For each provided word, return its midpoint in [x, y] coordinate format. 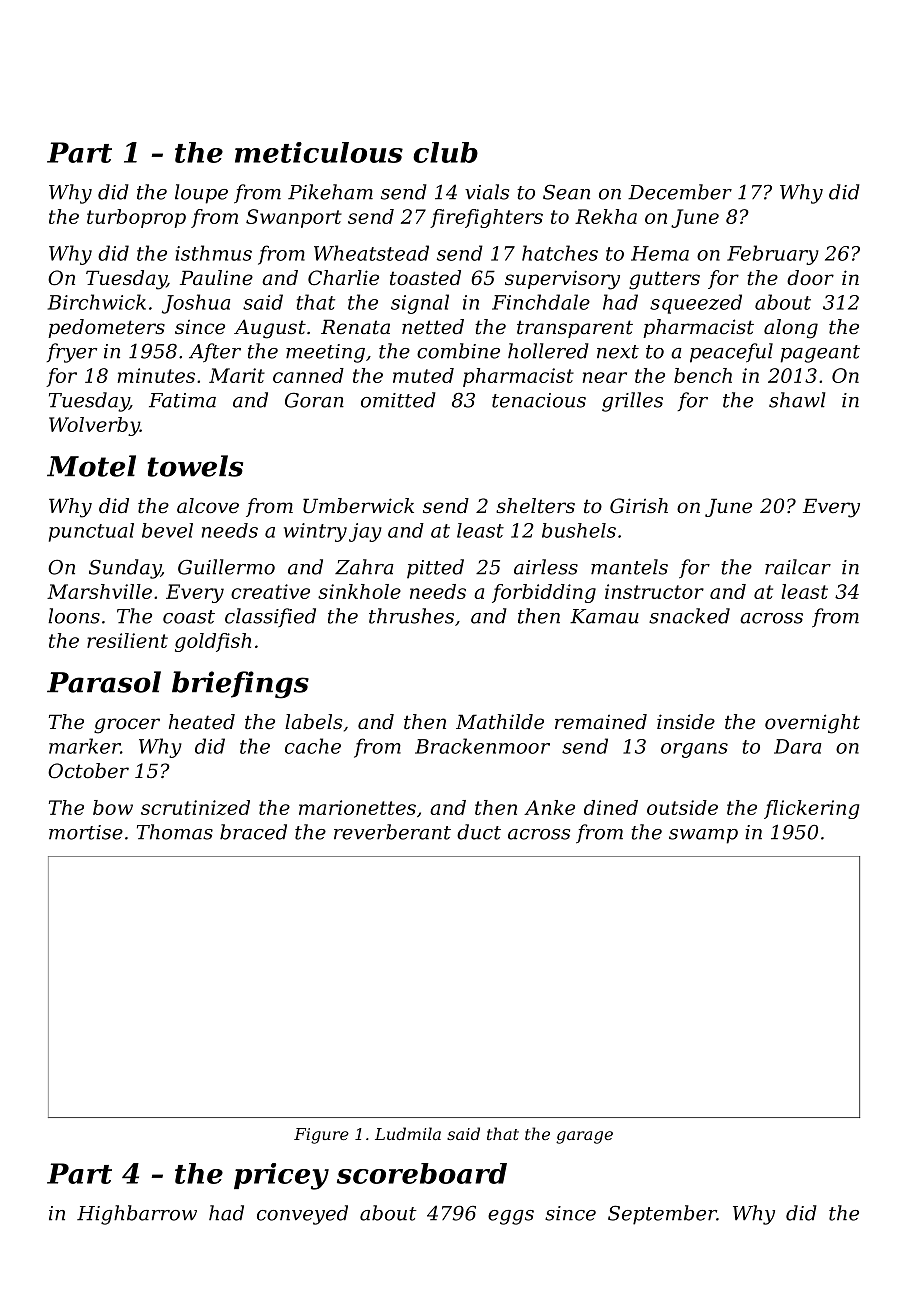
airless [546, 567]
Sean [566, 192]
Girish [639, 506]
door [810, 278]
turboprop [136, 218]
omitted [398, 400]
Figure [321, 1136]
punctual [91, 532]
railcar [798, 567]
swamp [703, 836]
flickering [812, 809]
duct [479, 832]
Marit [237, 375]
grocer [127, 726]
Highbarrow [137, 1215]
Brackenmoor [482, 746]
